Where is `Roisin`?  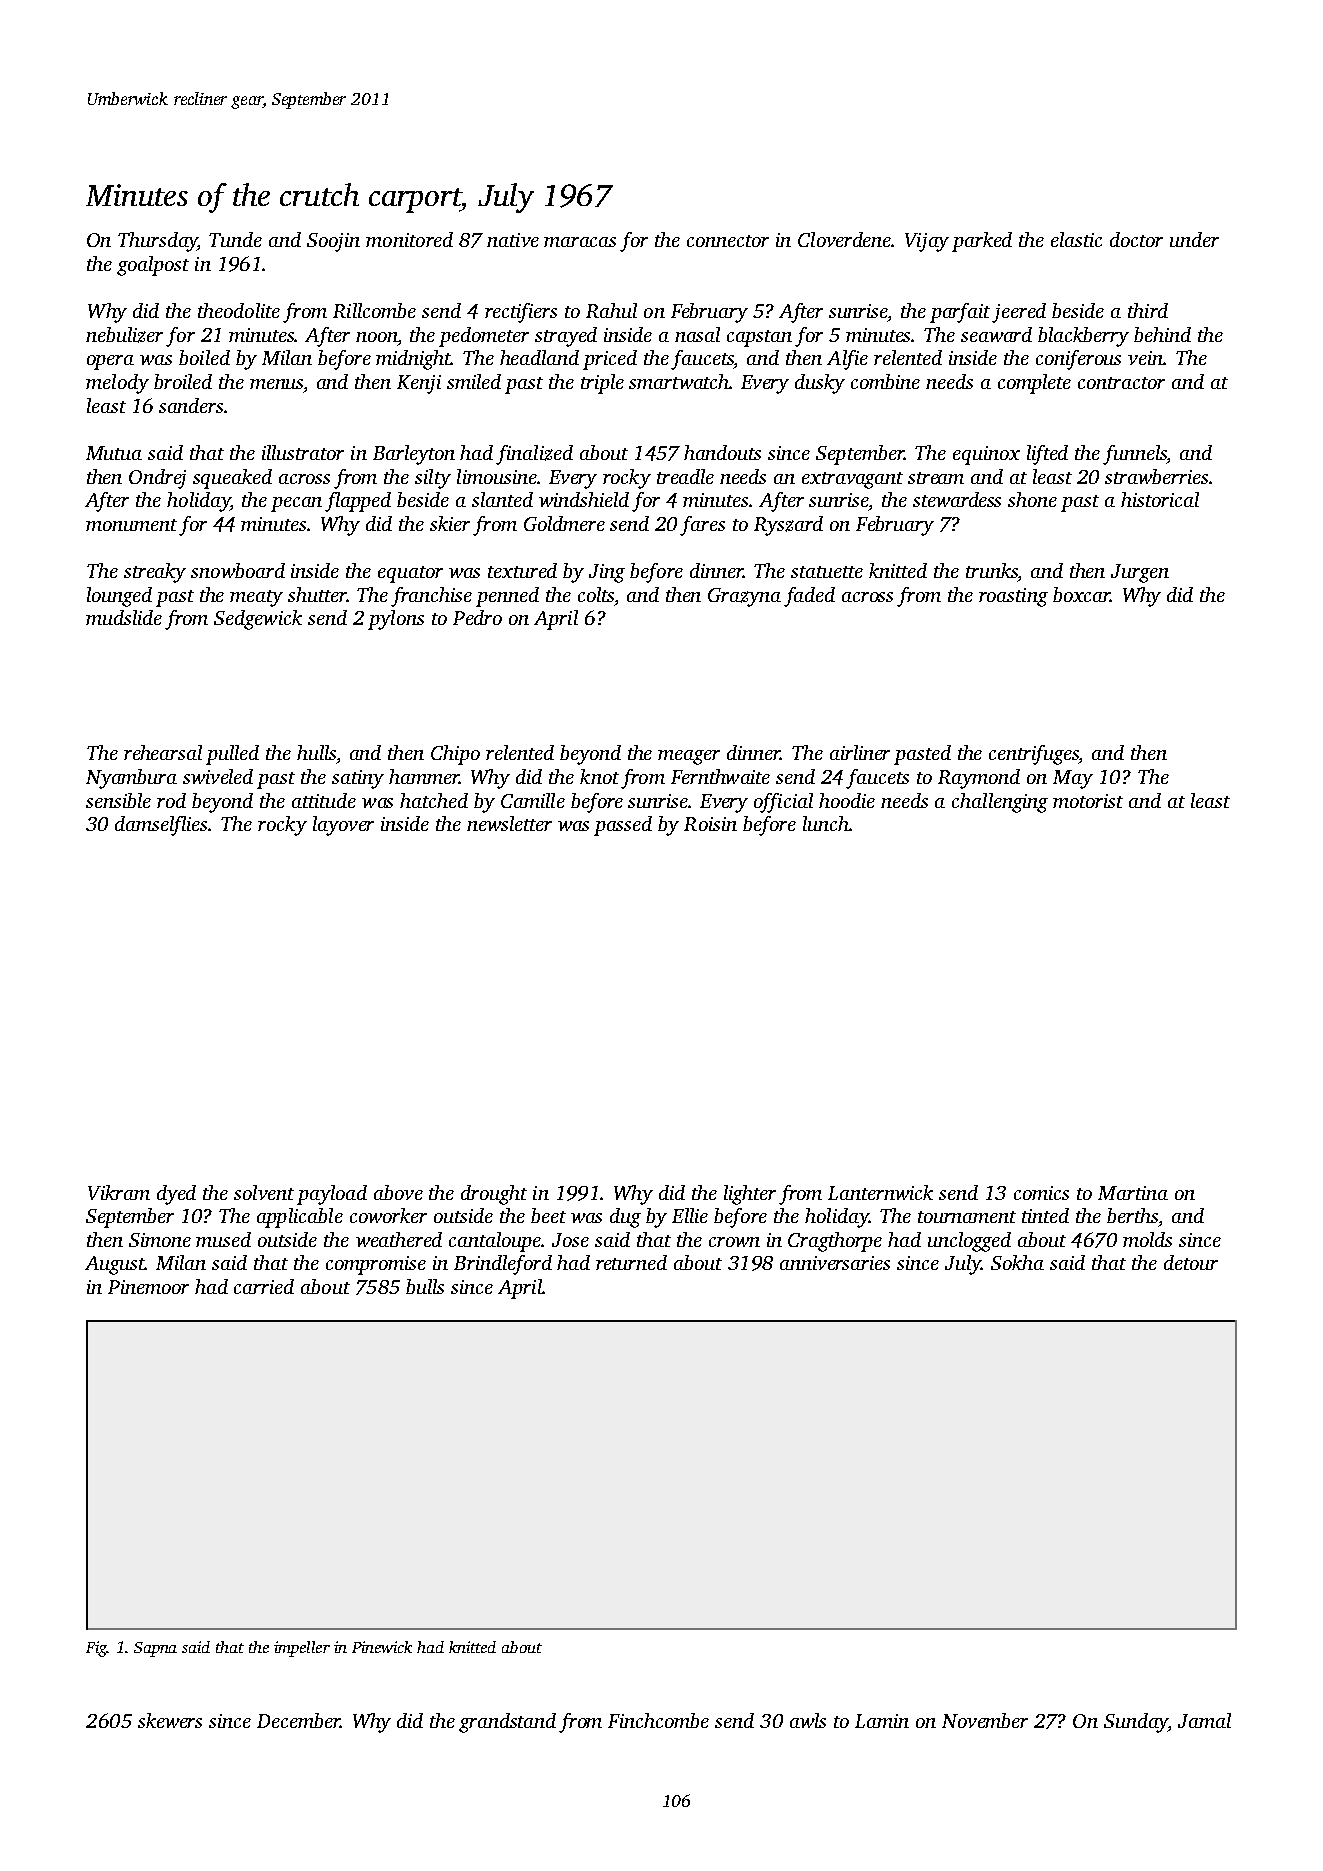
Roisin is located at coordinates (710, 824).
